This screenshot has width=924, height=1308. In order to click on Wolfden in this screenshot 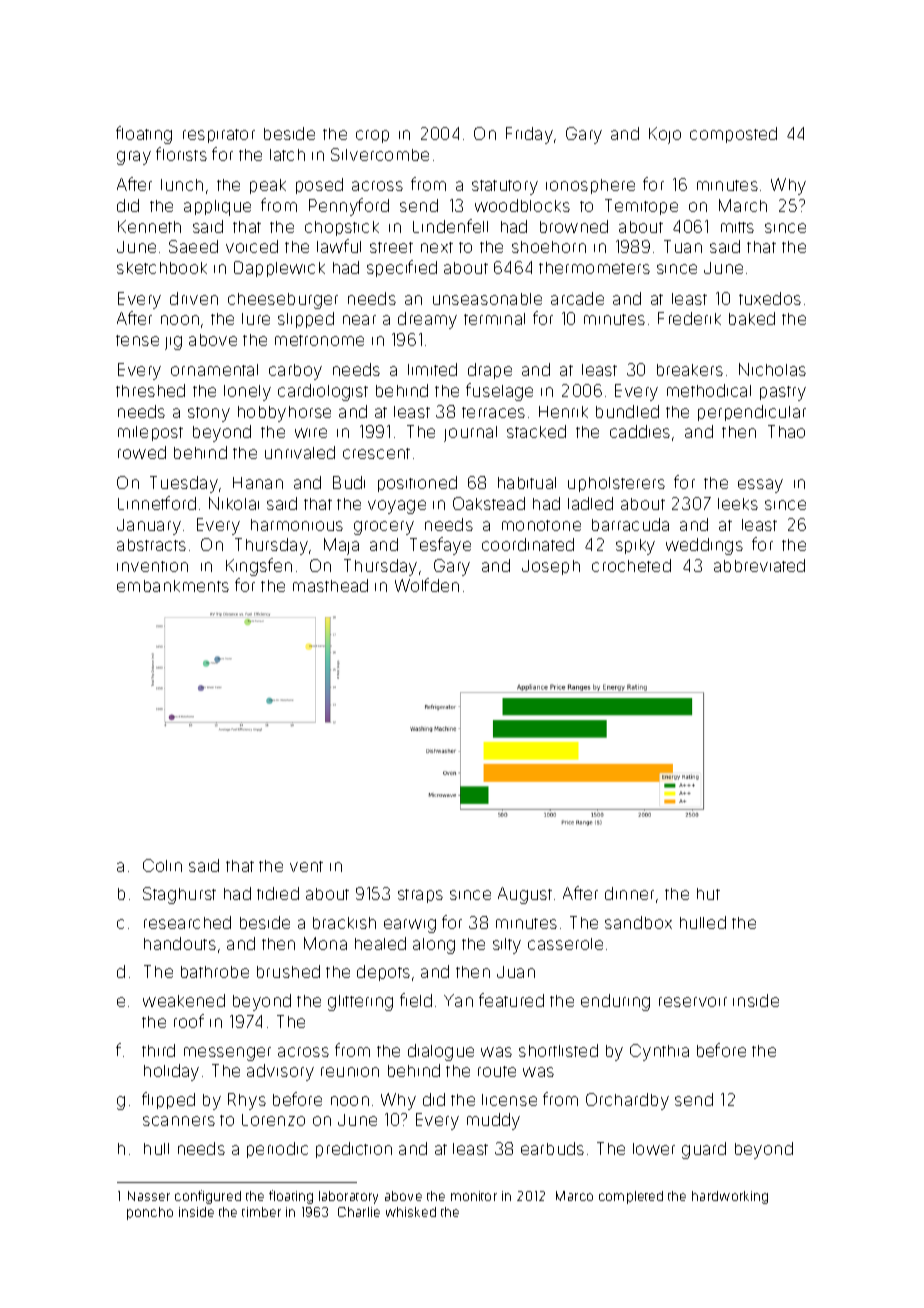, I will do `click(427, 585)`.
